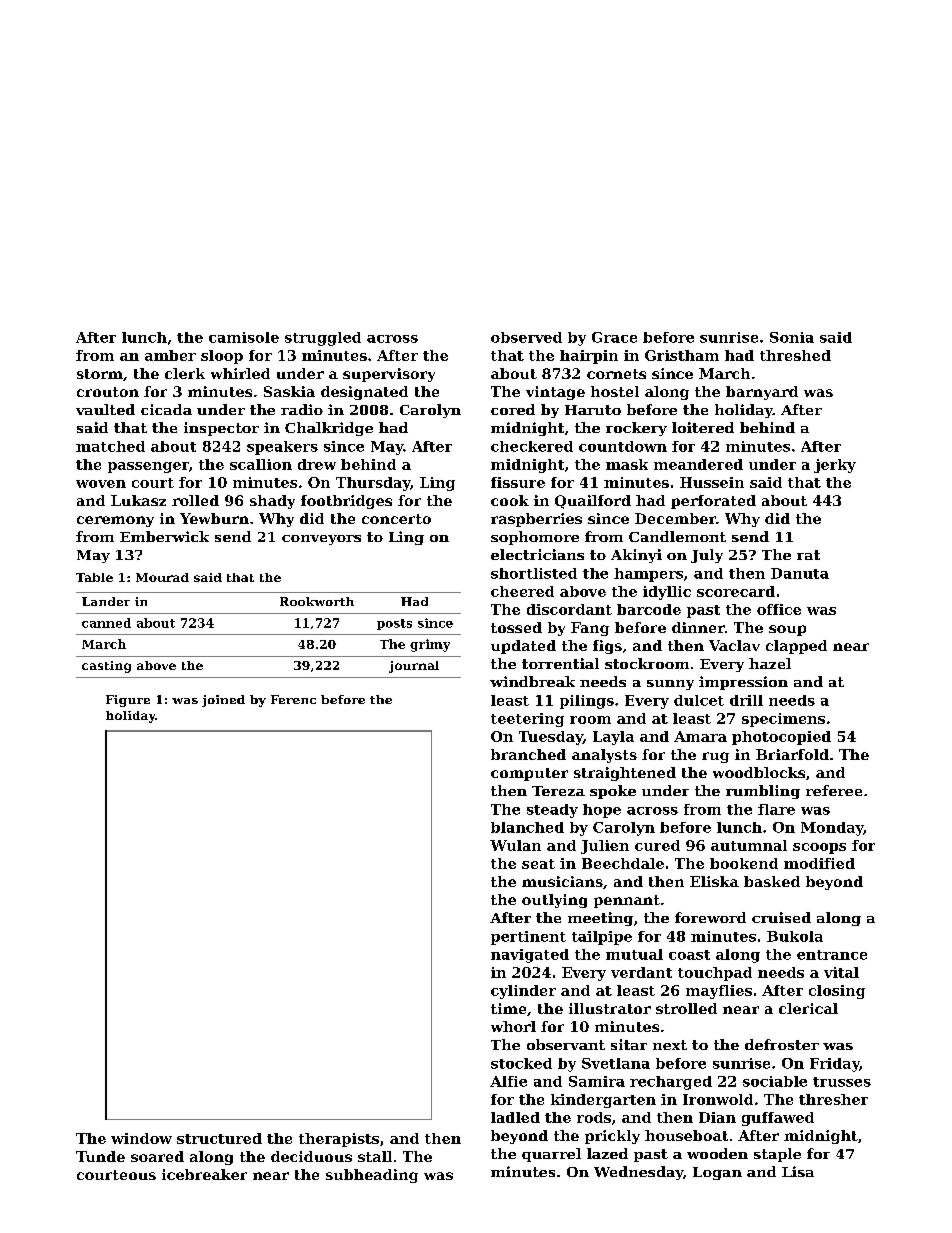  Describe the element at coordinates (373, 484) in the screenshot. I see `Thursday` at that location.
